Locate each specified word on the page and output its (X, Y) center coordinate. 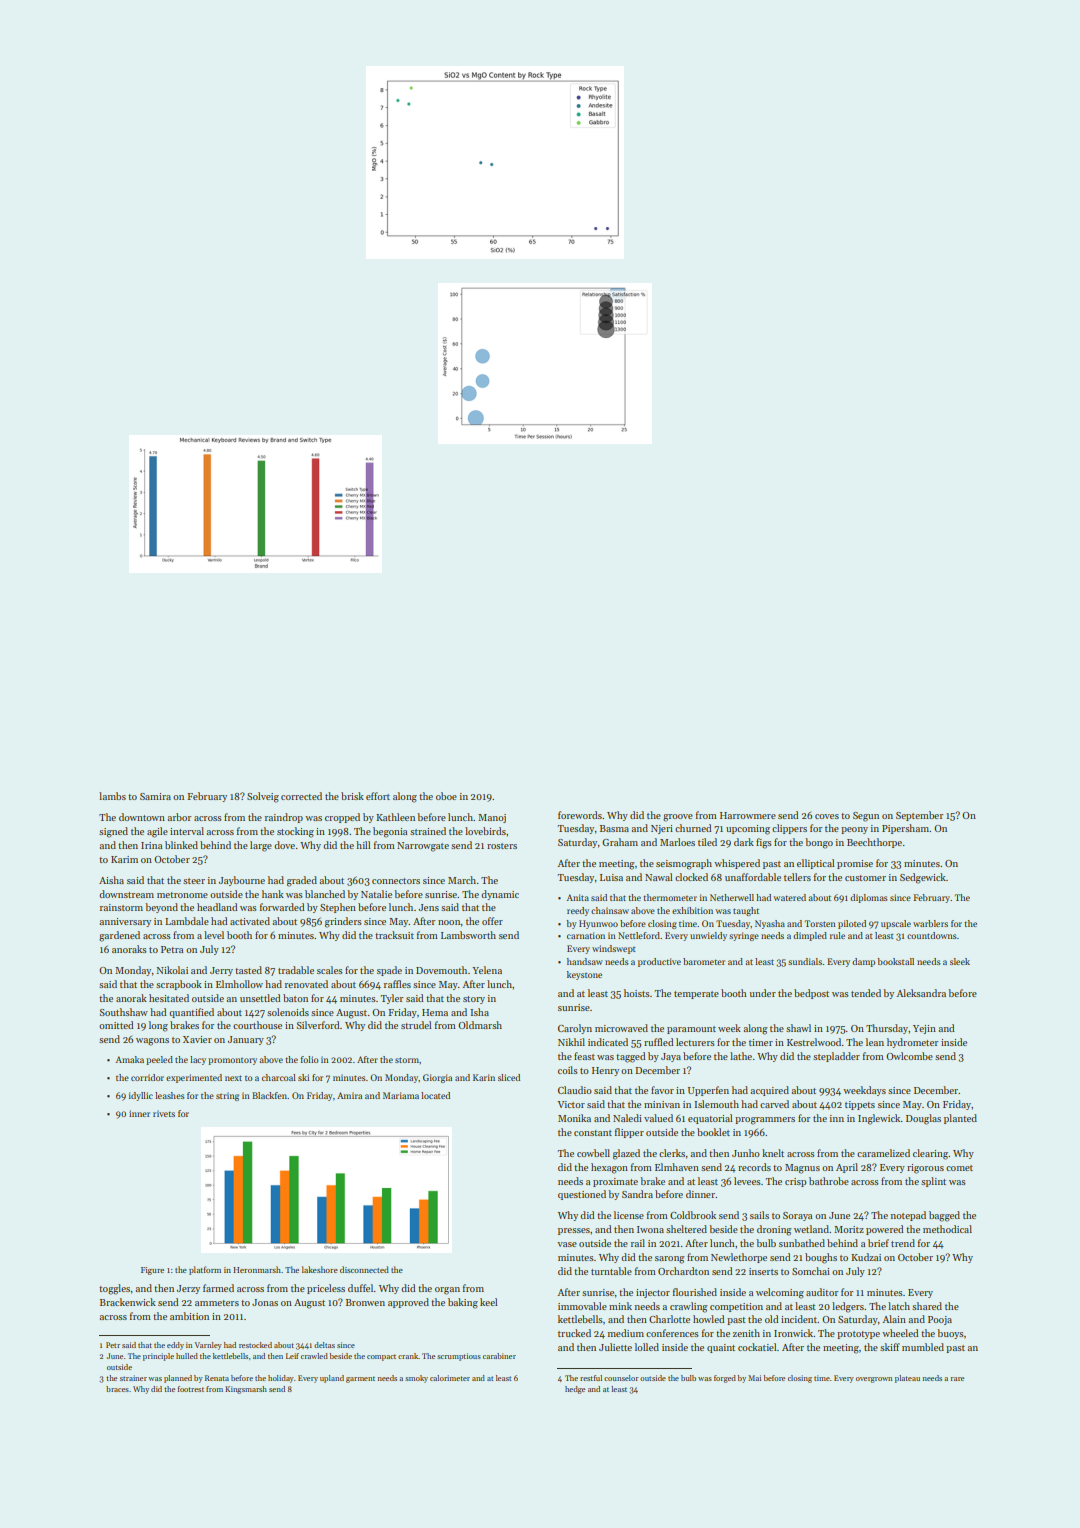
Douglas (923, 1119)
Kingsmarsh (246, 1390)
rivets (164, 1113)
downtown (142, 817)
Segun (866, 817)
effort (378, 796)
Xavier (197, 1039)
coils (568, 1070)
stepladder (836, 1057)
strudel (416, 1025)
